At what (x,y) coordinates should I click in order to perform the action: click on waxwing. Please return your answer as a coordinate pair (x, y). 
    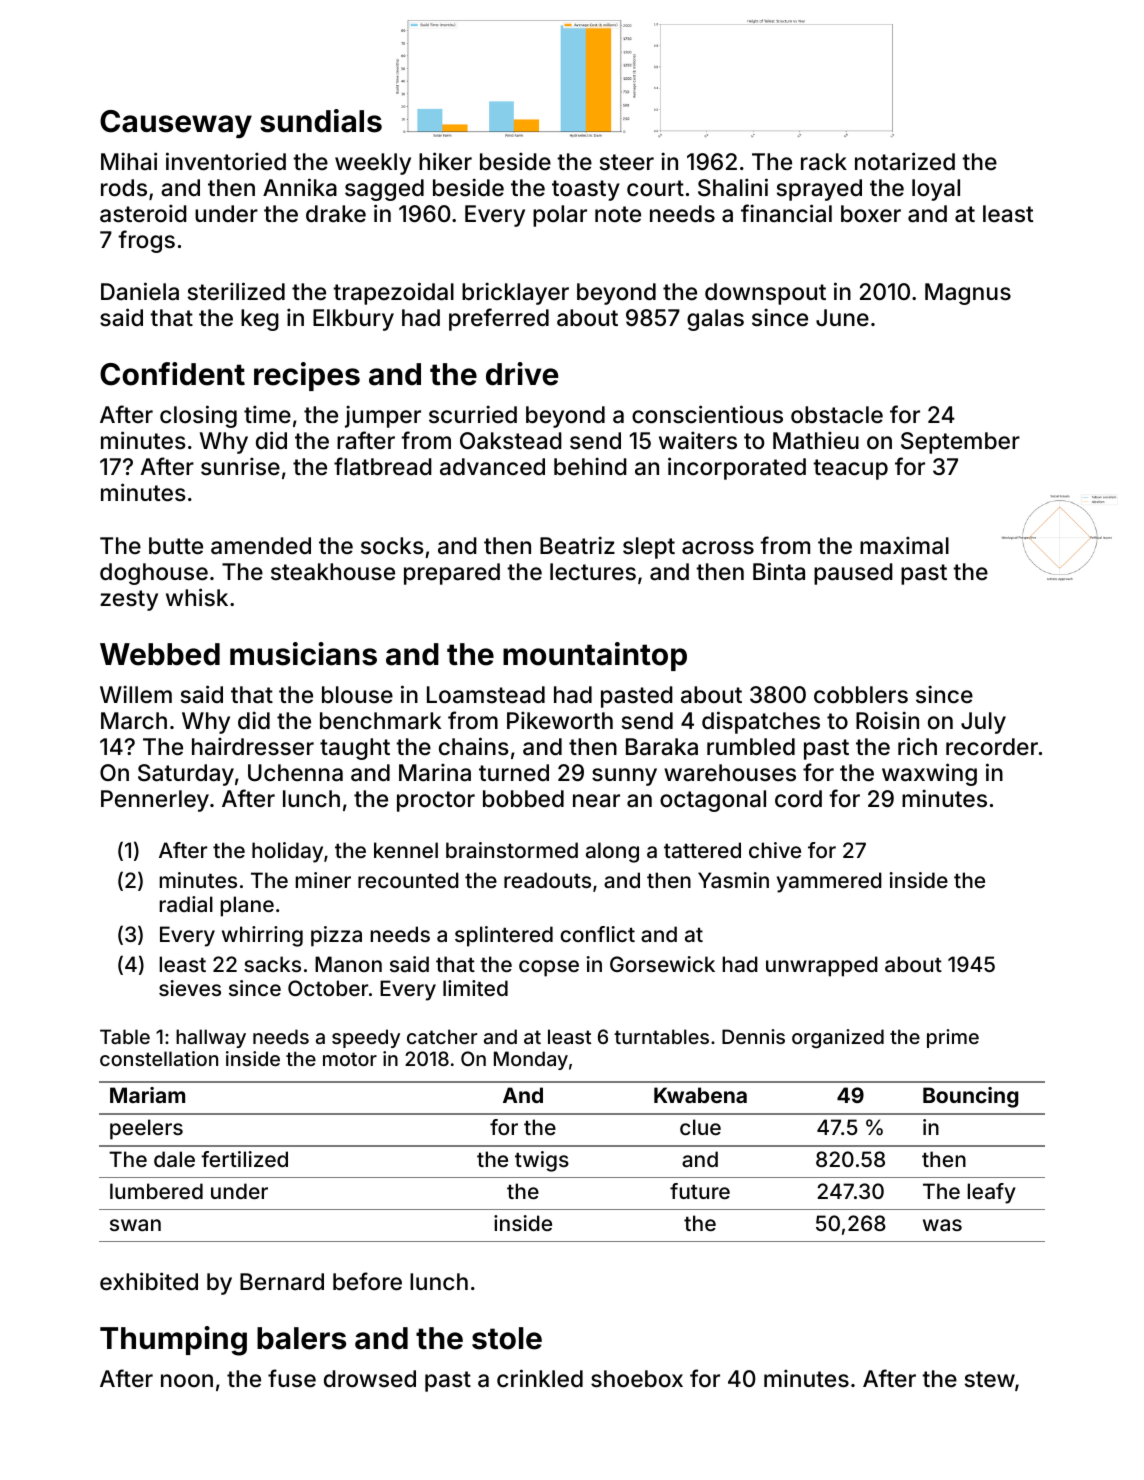
    Looking at the image, I should click on (929, 774).
